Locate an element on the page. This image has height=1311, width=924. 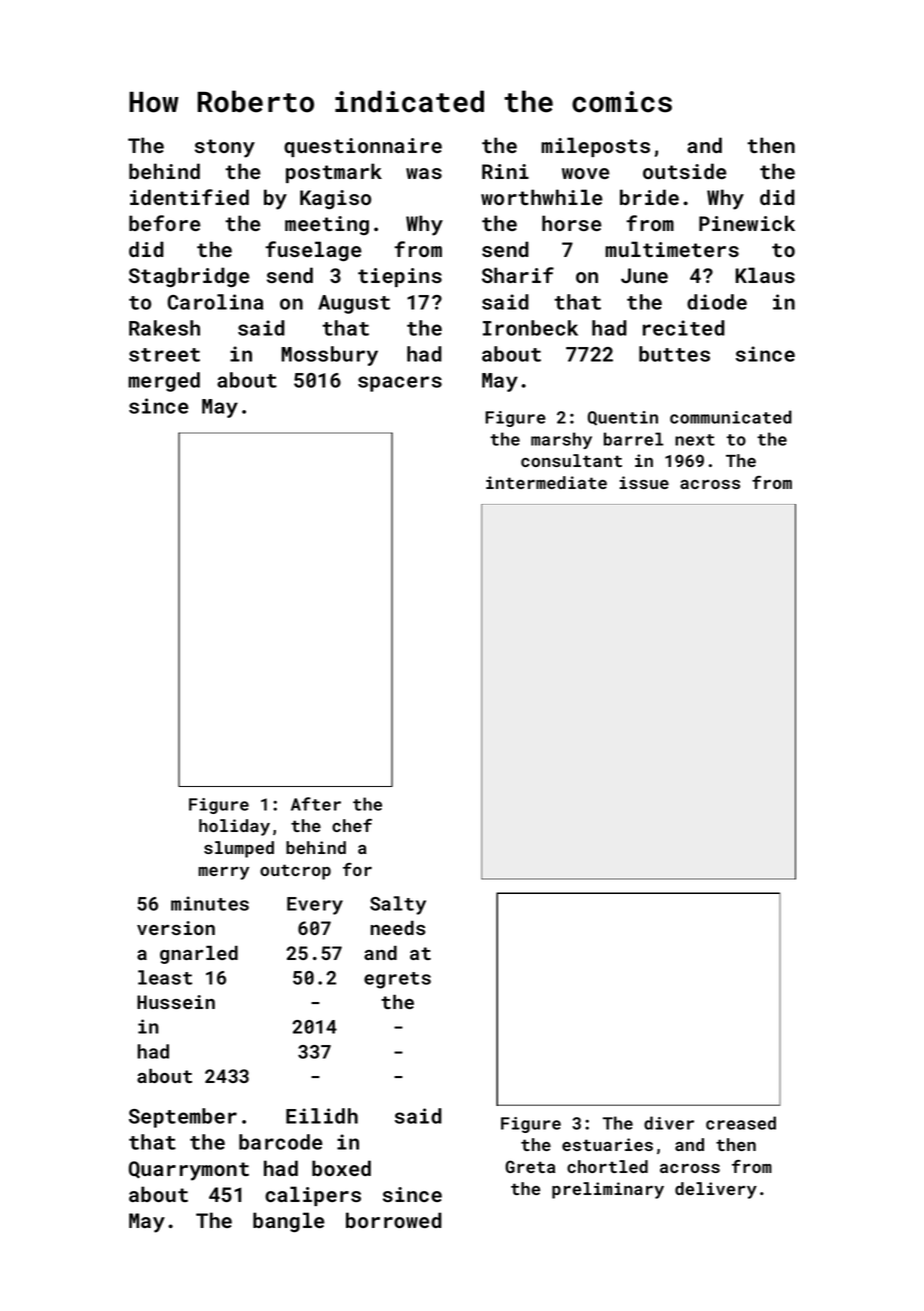
slumped is located at coordinates (239, 849).
